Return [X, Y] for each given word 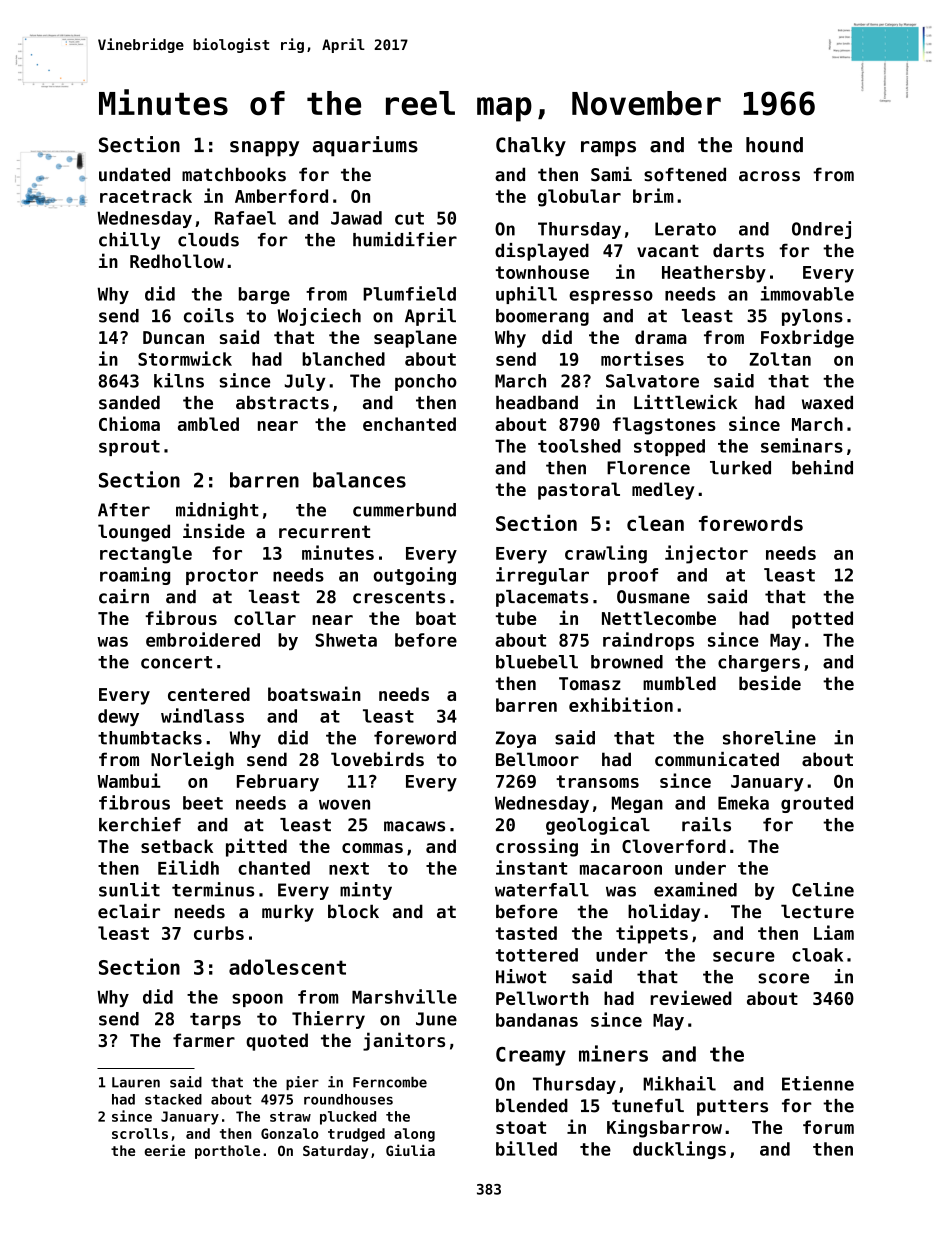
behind [822, 467]
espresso [611, 297]
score [783, 978]
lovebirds [377, 759]
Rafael [245, 218]
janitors [404, 1041]
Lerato [685, 229]
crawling [606, 554]
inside [214, 531]
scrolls [140, 1133]
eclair [129, 911]
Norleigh [192, 761]
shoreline [769, 737]
